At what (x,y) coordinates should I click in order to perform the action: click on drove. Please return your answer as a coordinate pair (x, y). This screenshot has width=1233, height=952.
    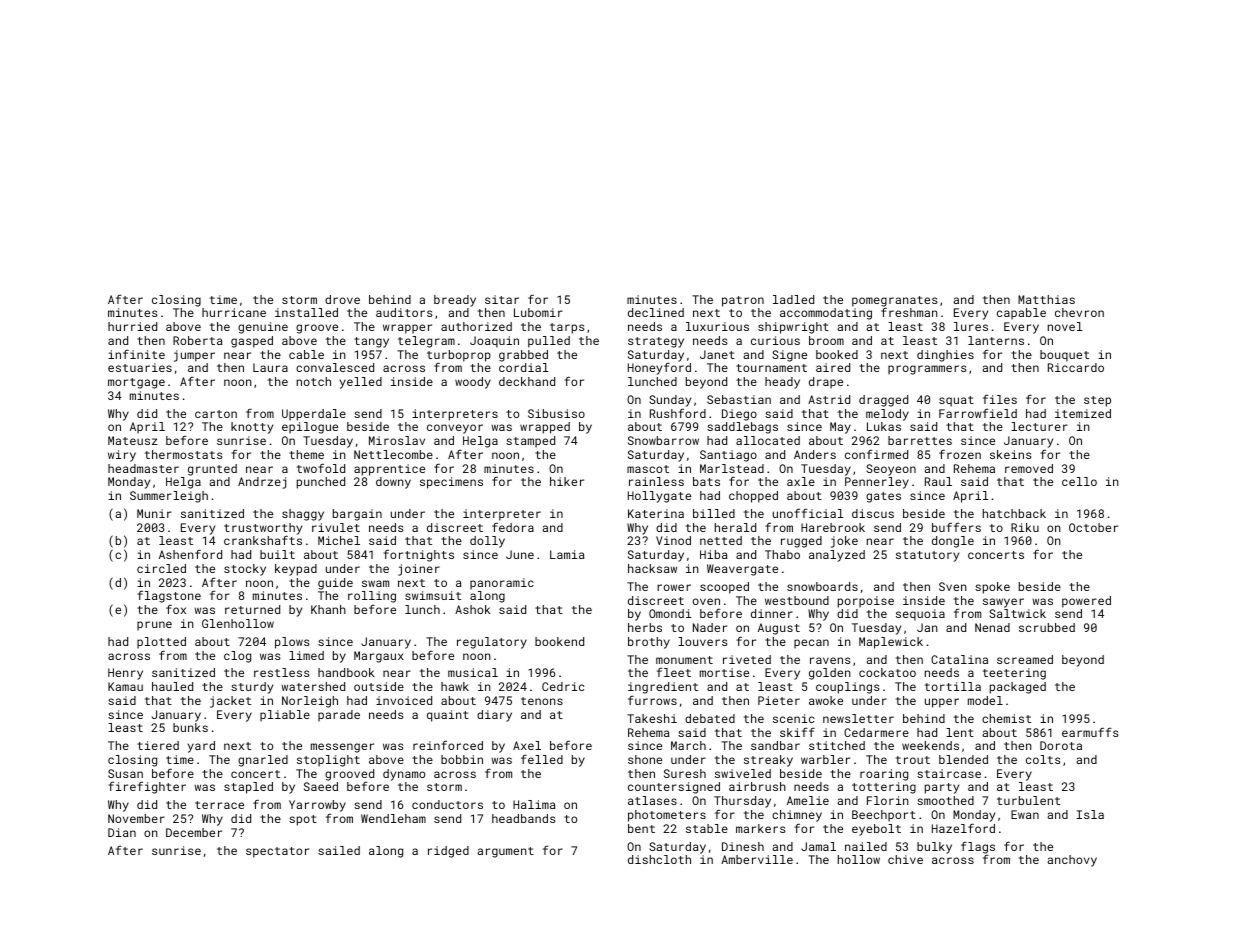
    Looking at the image, I should click on (342, 299).
